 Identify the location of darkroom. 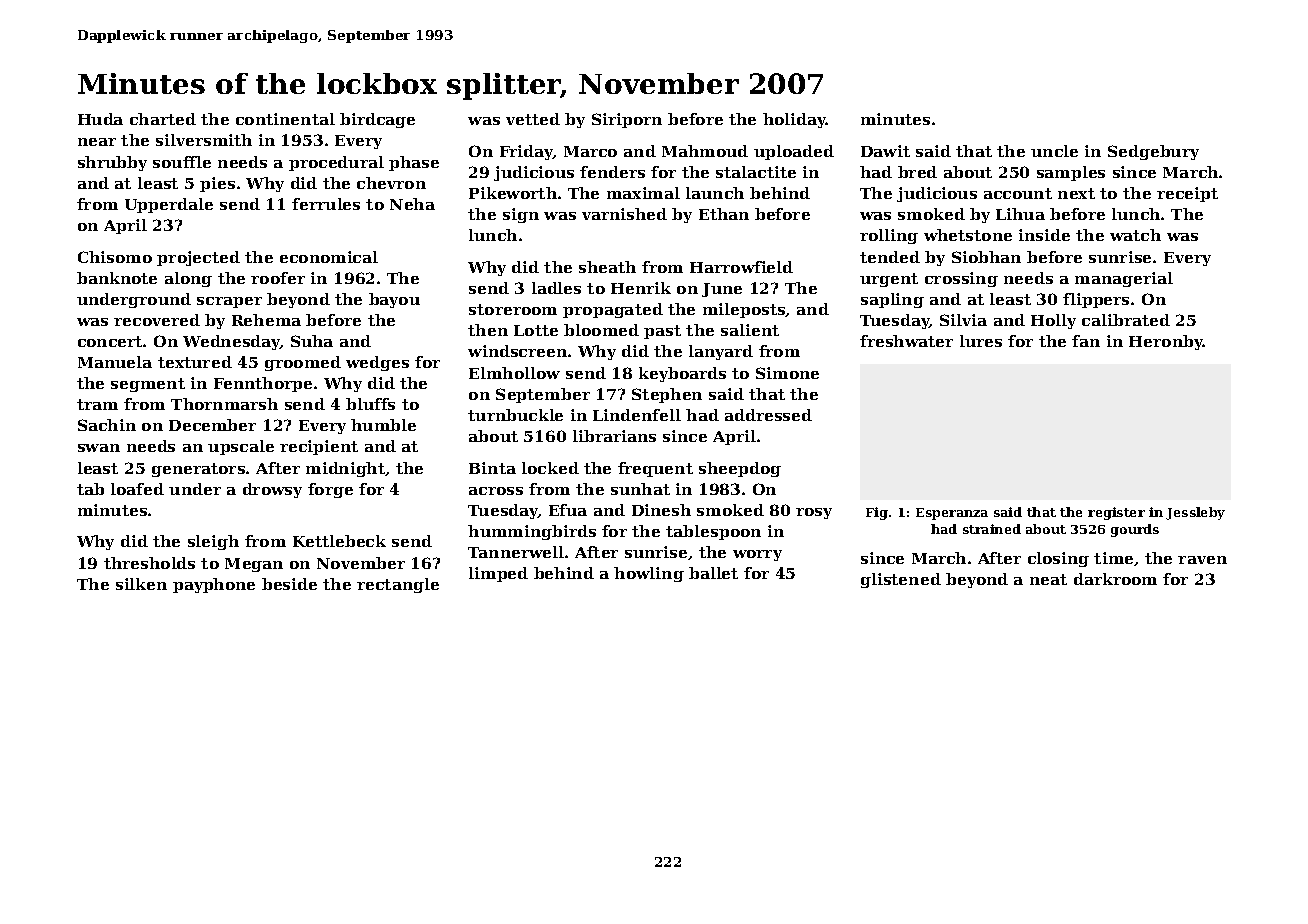
(1115, 579).
